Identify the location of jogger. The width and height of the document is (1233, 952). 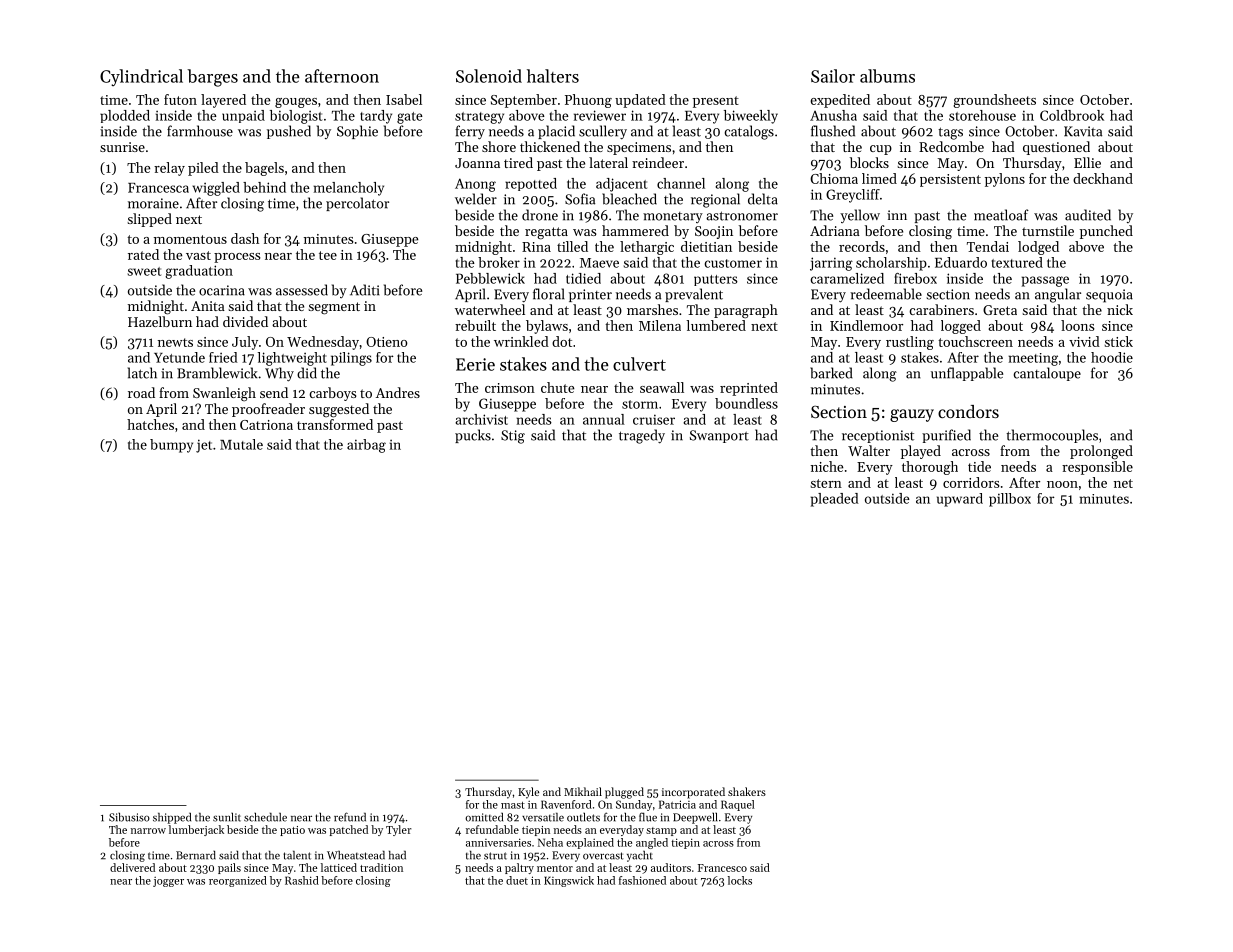
(168, 882).
